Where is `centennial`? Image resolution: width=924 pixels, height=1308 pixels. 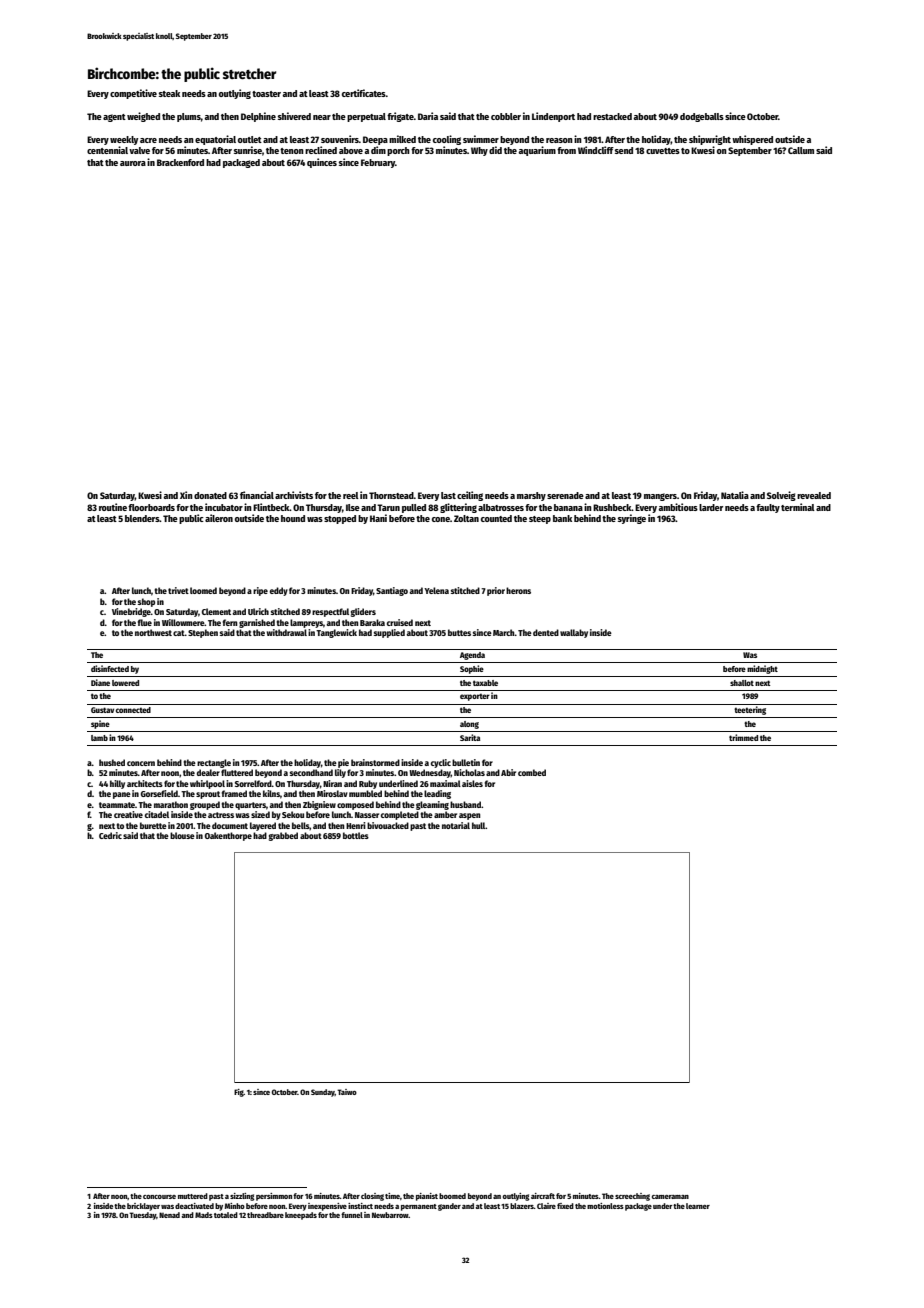 centennial is located at coordinates (107, 150).
